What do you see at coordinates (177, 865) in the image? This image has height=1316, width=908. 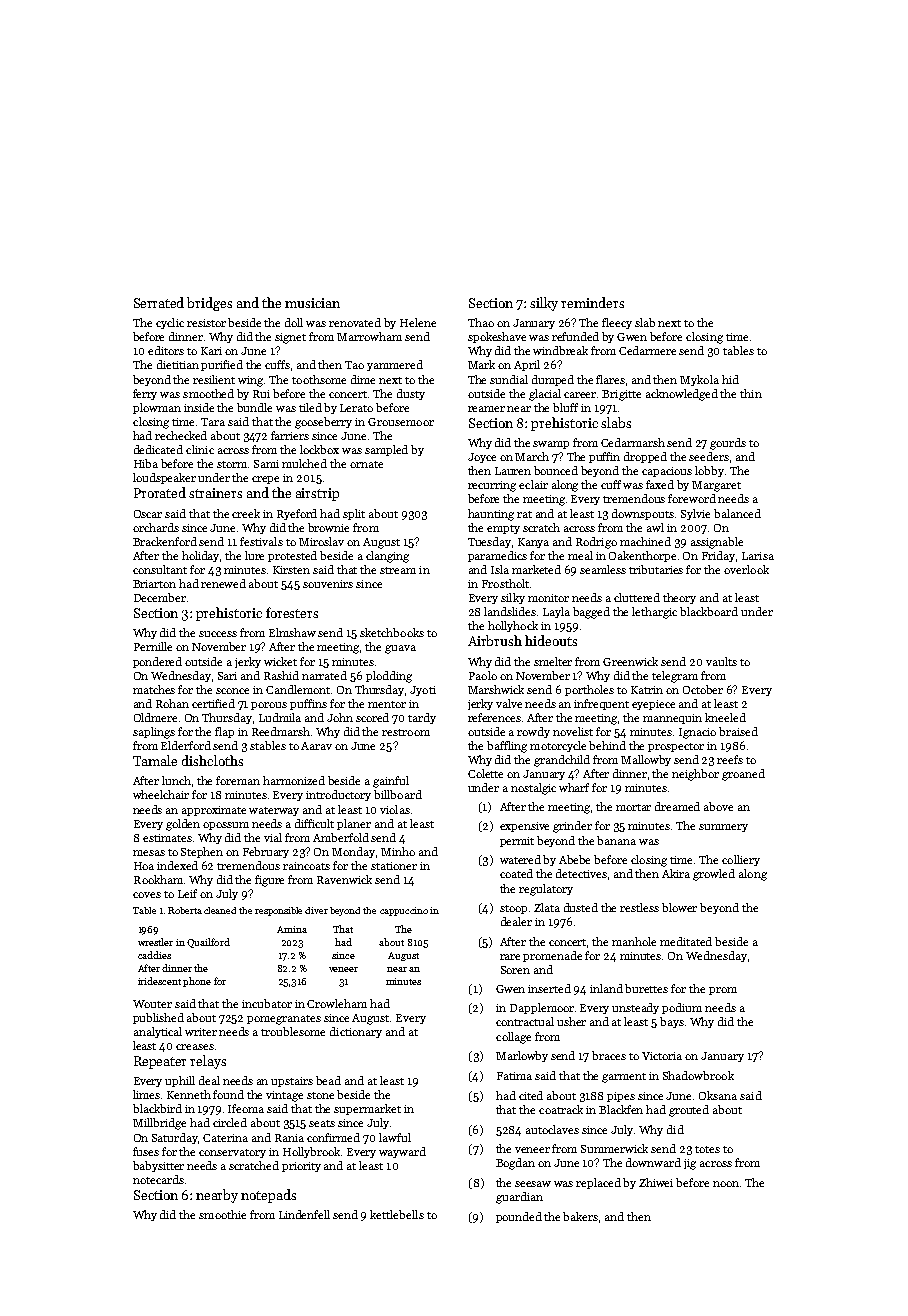 I see `indexed` at bounding box center [177, 865].
